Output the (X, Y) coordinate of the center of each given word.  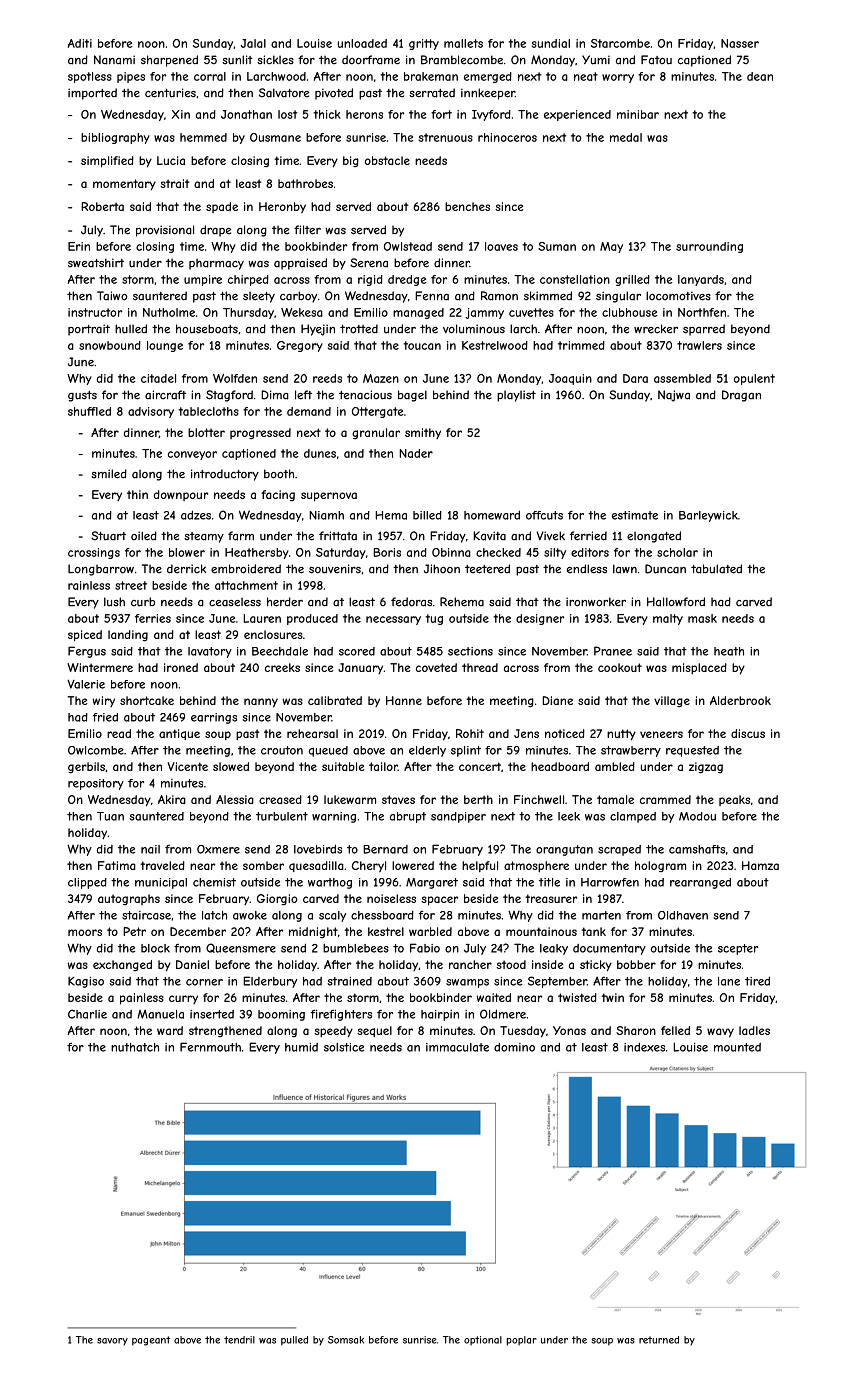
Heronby (282, 207)
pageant (151, 1341)
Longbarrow (101, 570)
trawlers (699, 345)
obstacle (387, 160)
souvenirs (335, 569)
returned (659, 1340)
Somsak (346, 1340)
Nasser (740, 43)
